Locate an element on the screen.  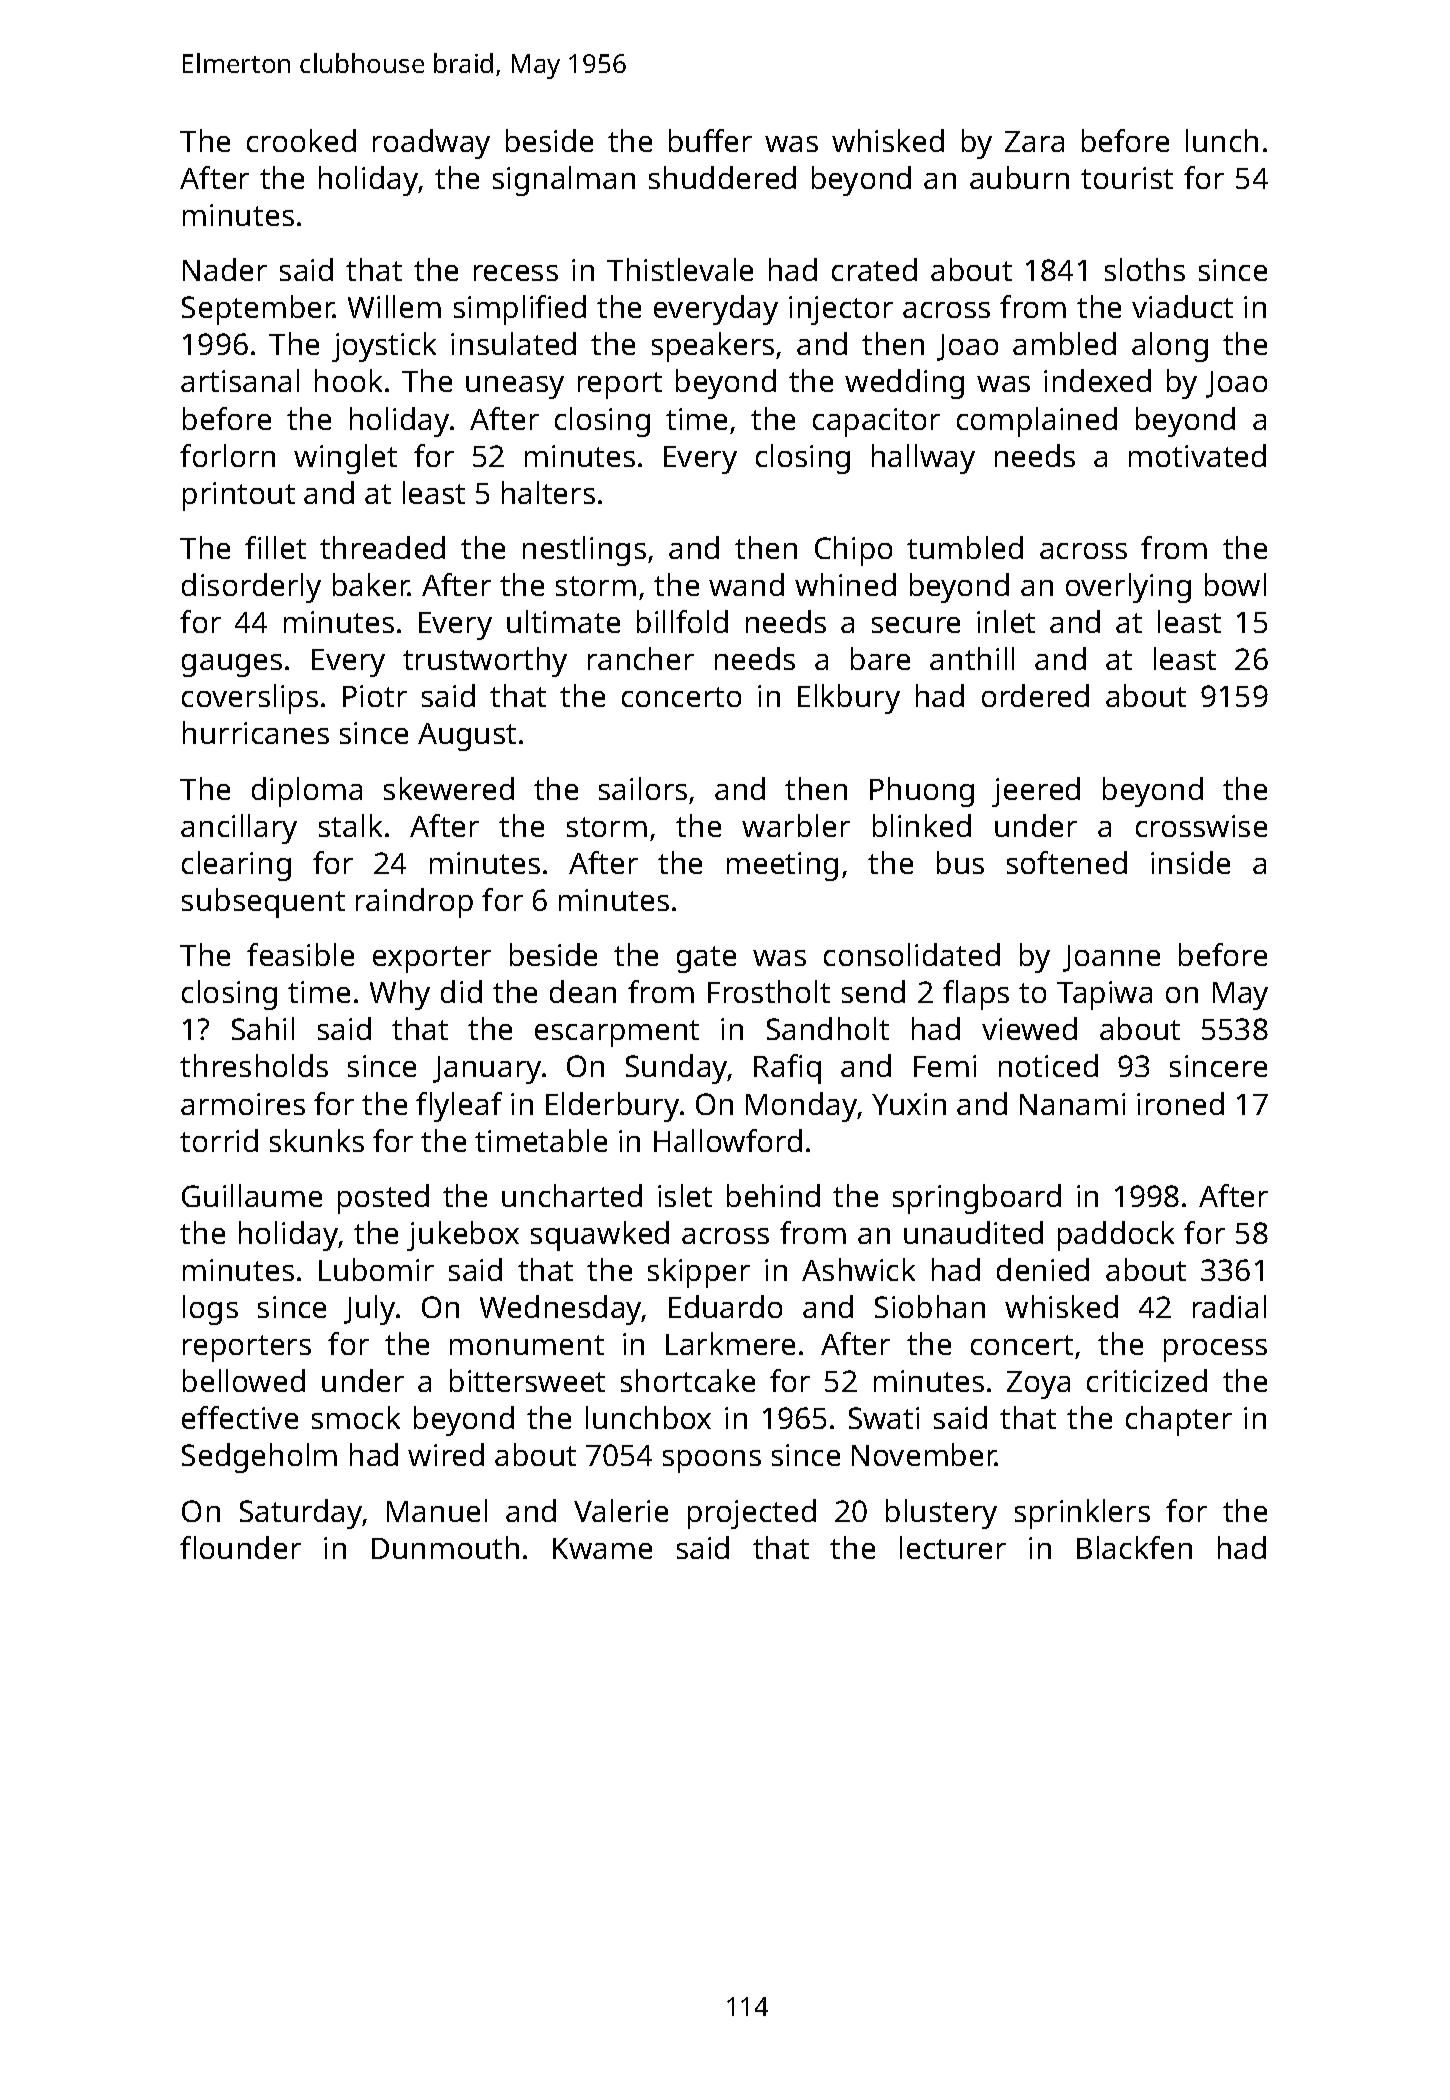
Saturday is located at coordinates (301, 1514).
